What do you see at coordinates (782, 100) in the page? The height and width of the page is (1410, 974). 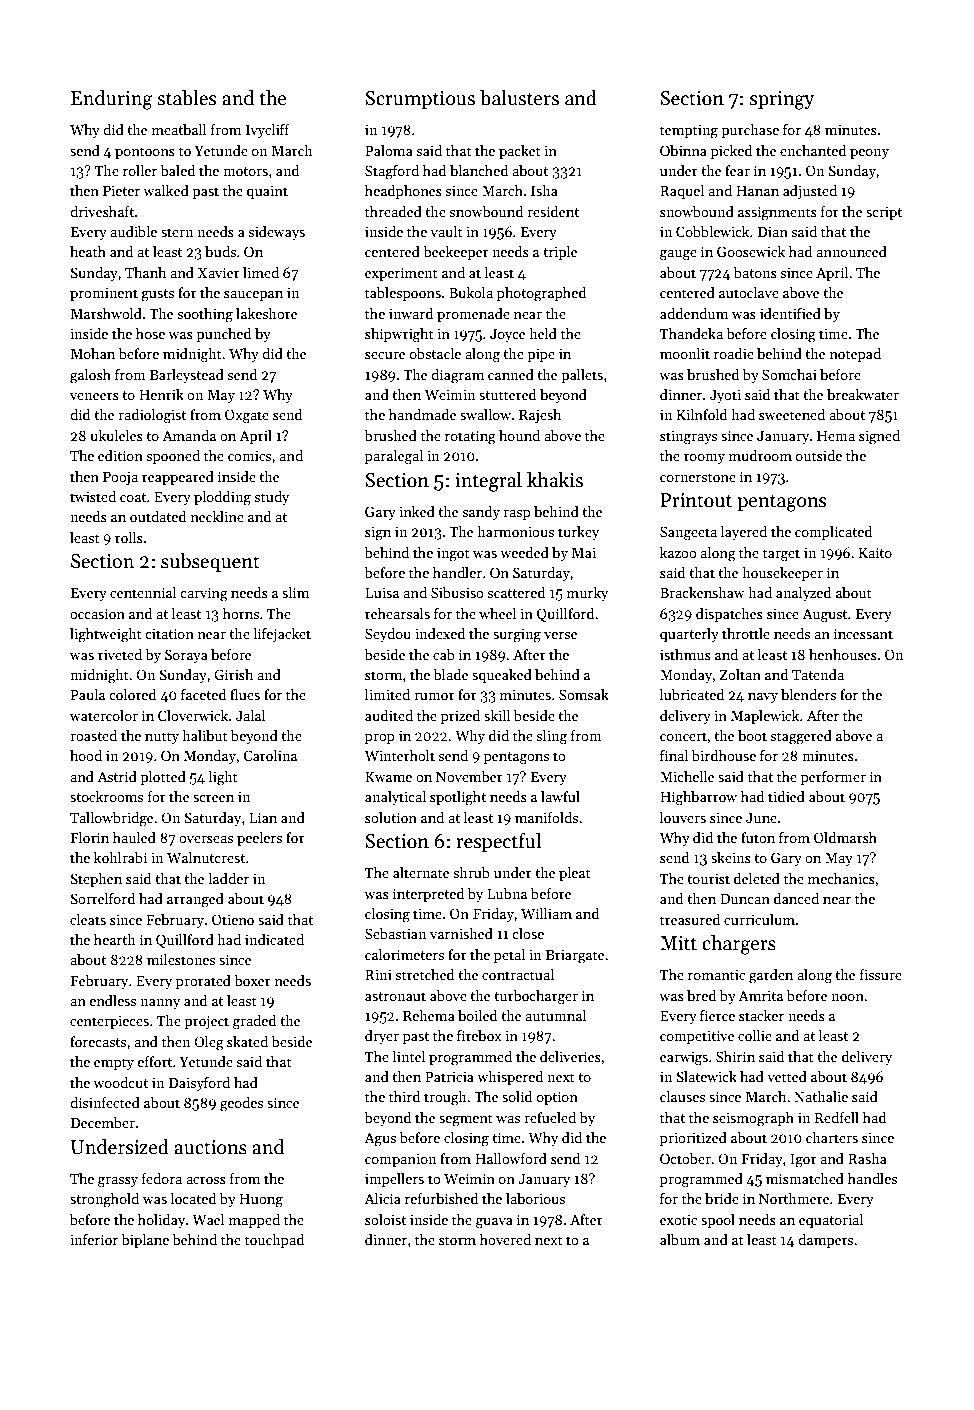 I see `springy` at bounding box center [782, 100].
